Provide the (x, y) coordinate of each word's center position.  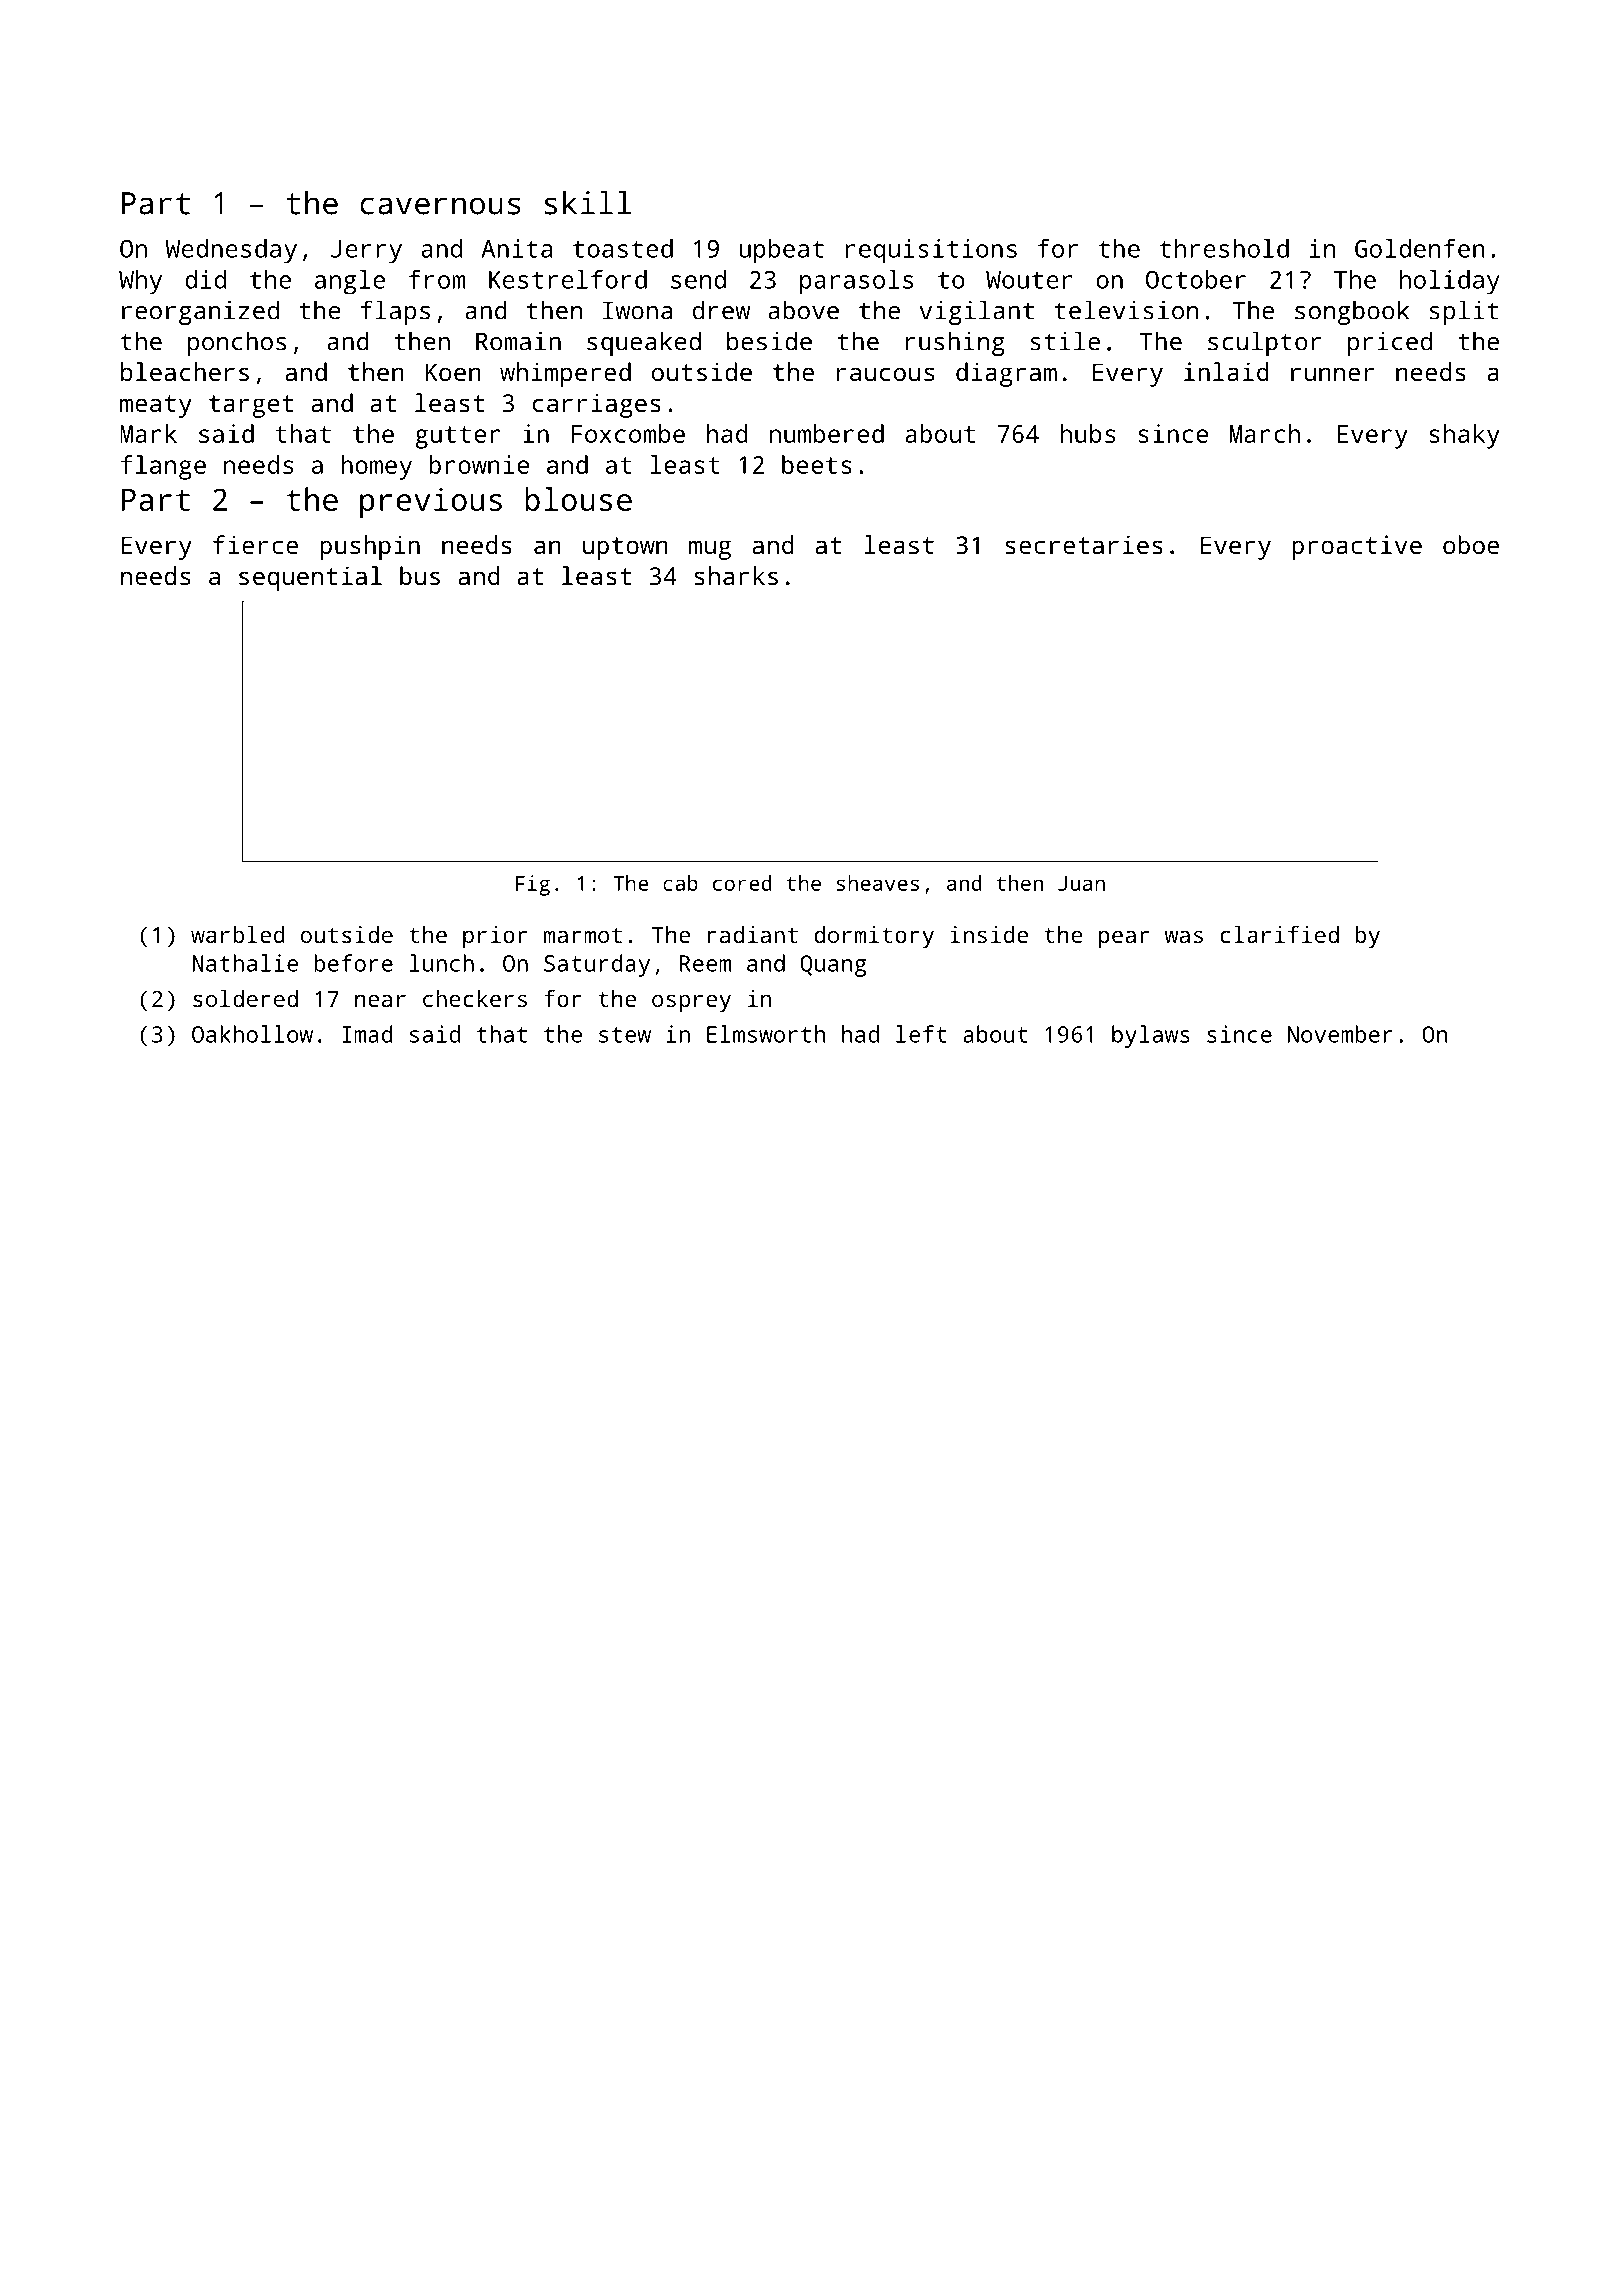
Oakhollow (252, 1034)
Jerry (366, 252)
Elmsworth (766, 1034)
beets (817, 464)
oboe (1471, 544)
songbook (1352, 312)
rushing (955, 343)
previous (431, 502)
